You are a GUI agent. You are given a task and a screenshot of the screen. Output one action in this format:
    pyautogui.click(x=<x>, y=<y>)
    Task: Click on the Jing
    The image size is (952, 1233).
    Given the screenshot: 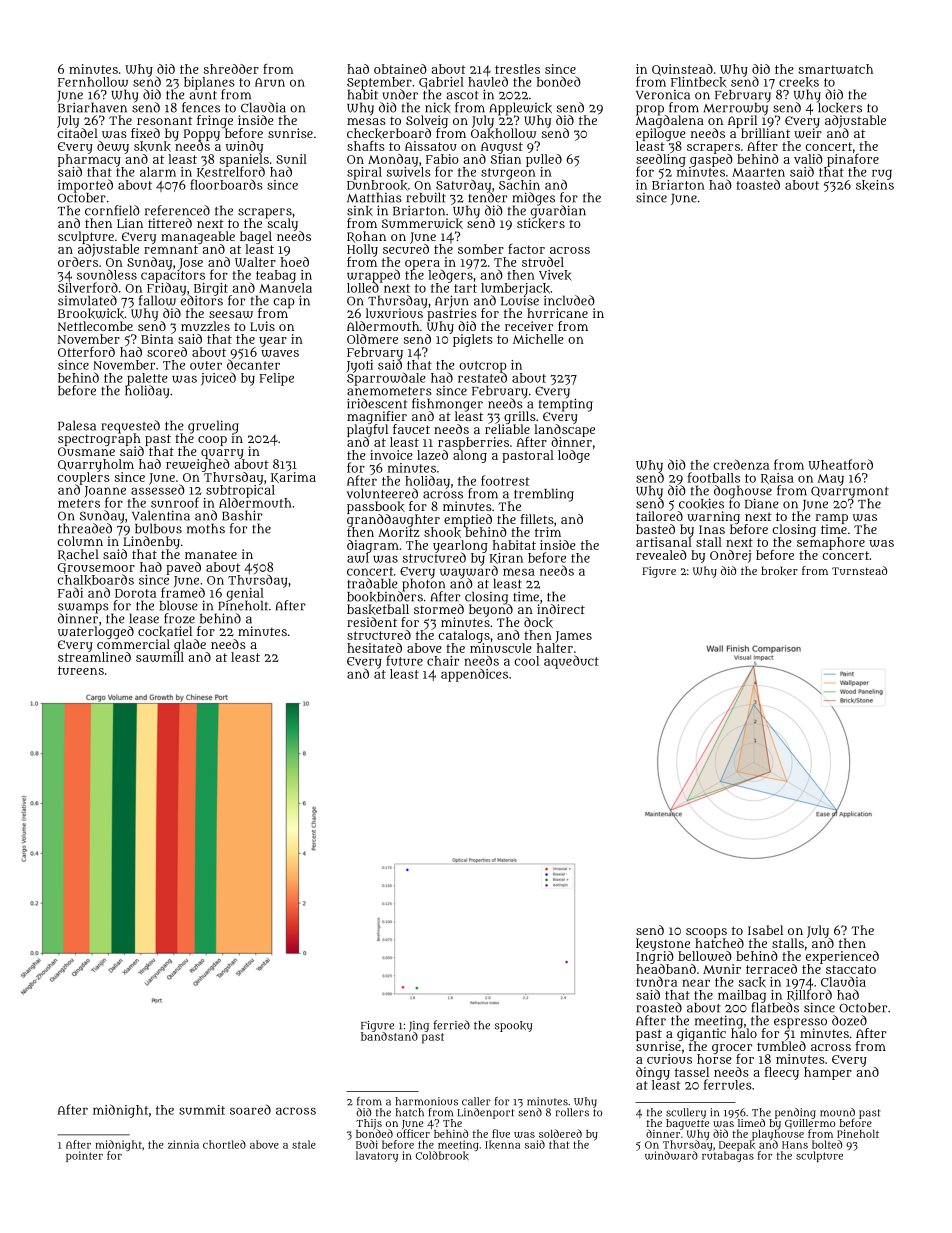 What is the action you would take?
    pyautogui.click(x=419, y=1026)
